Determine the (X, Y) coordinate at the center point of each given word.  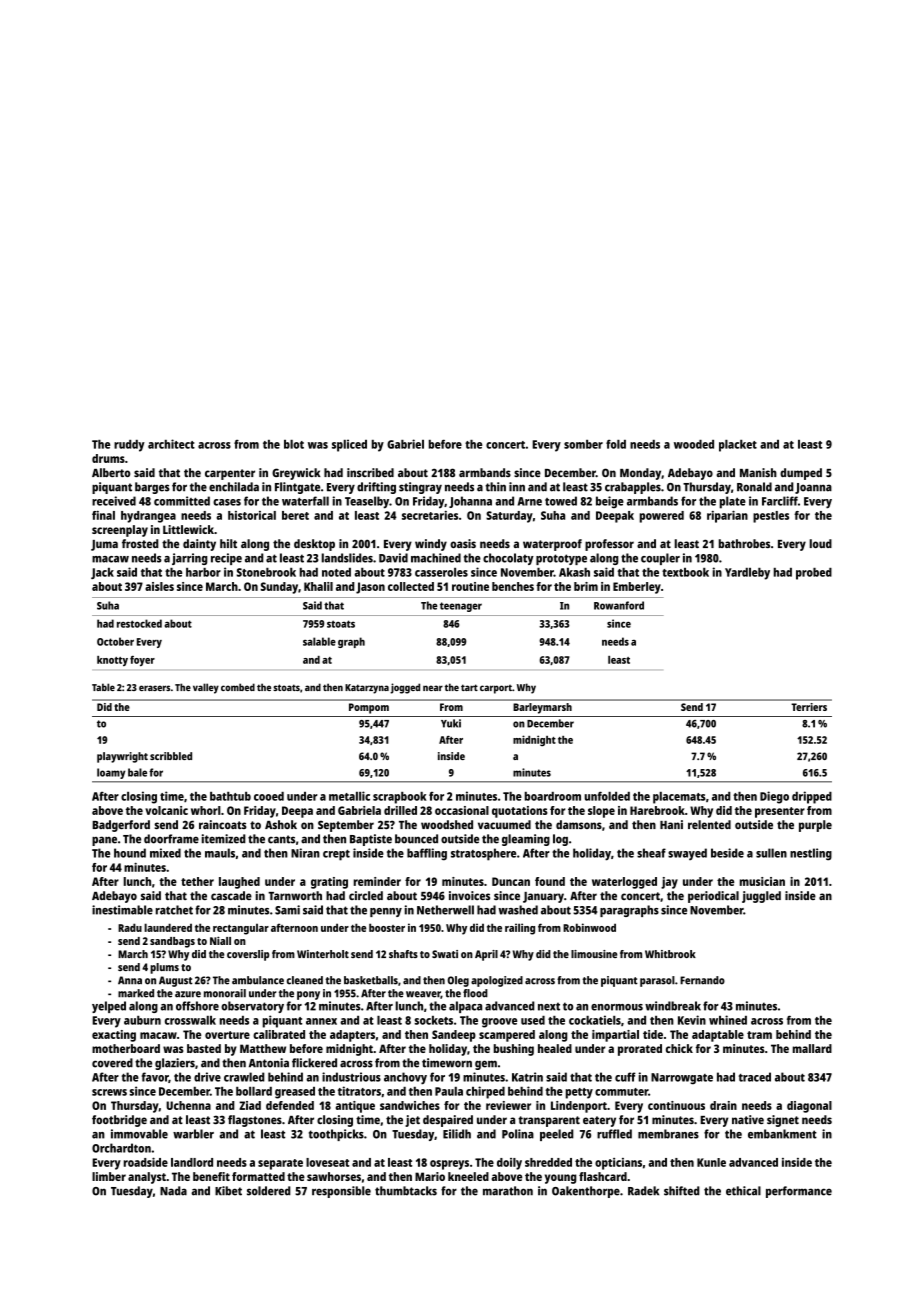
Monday (640, 474)
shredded (548, 1162)
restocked (139, 623)
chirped (485, 1092)
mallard (812, 1048)
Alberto (111, 472)
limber (109, 1176)
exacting (114, 1036)
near (433, 688)
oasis (463, 543)
